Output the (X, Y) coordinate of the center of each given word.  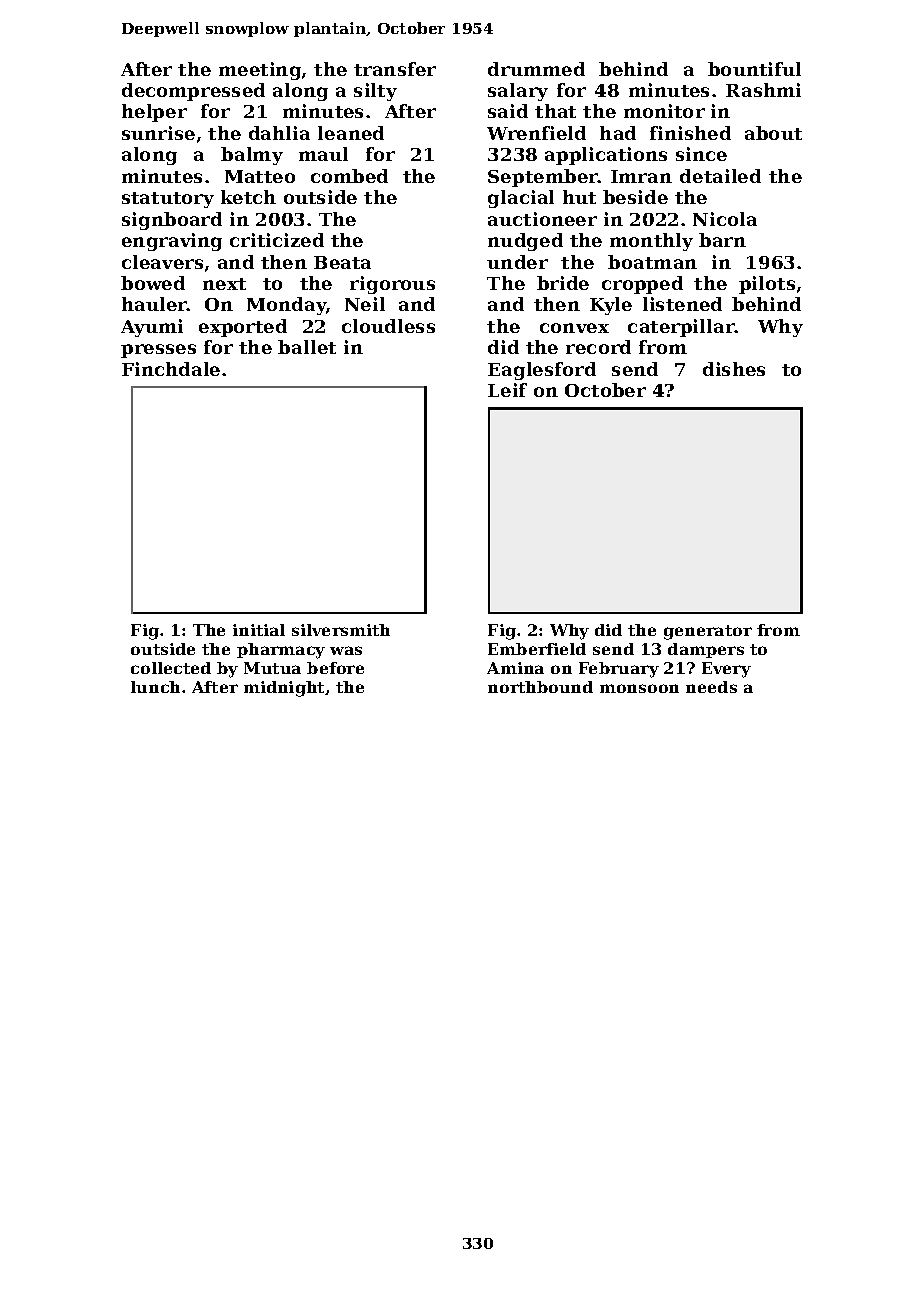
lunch (155, 687)
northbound (540, 687)
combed (349, 176)
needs (711, 687)
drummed (536, 69)
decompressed (193, 92)
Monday (286, 306)
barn (722, 240)
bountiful (754, 69)
